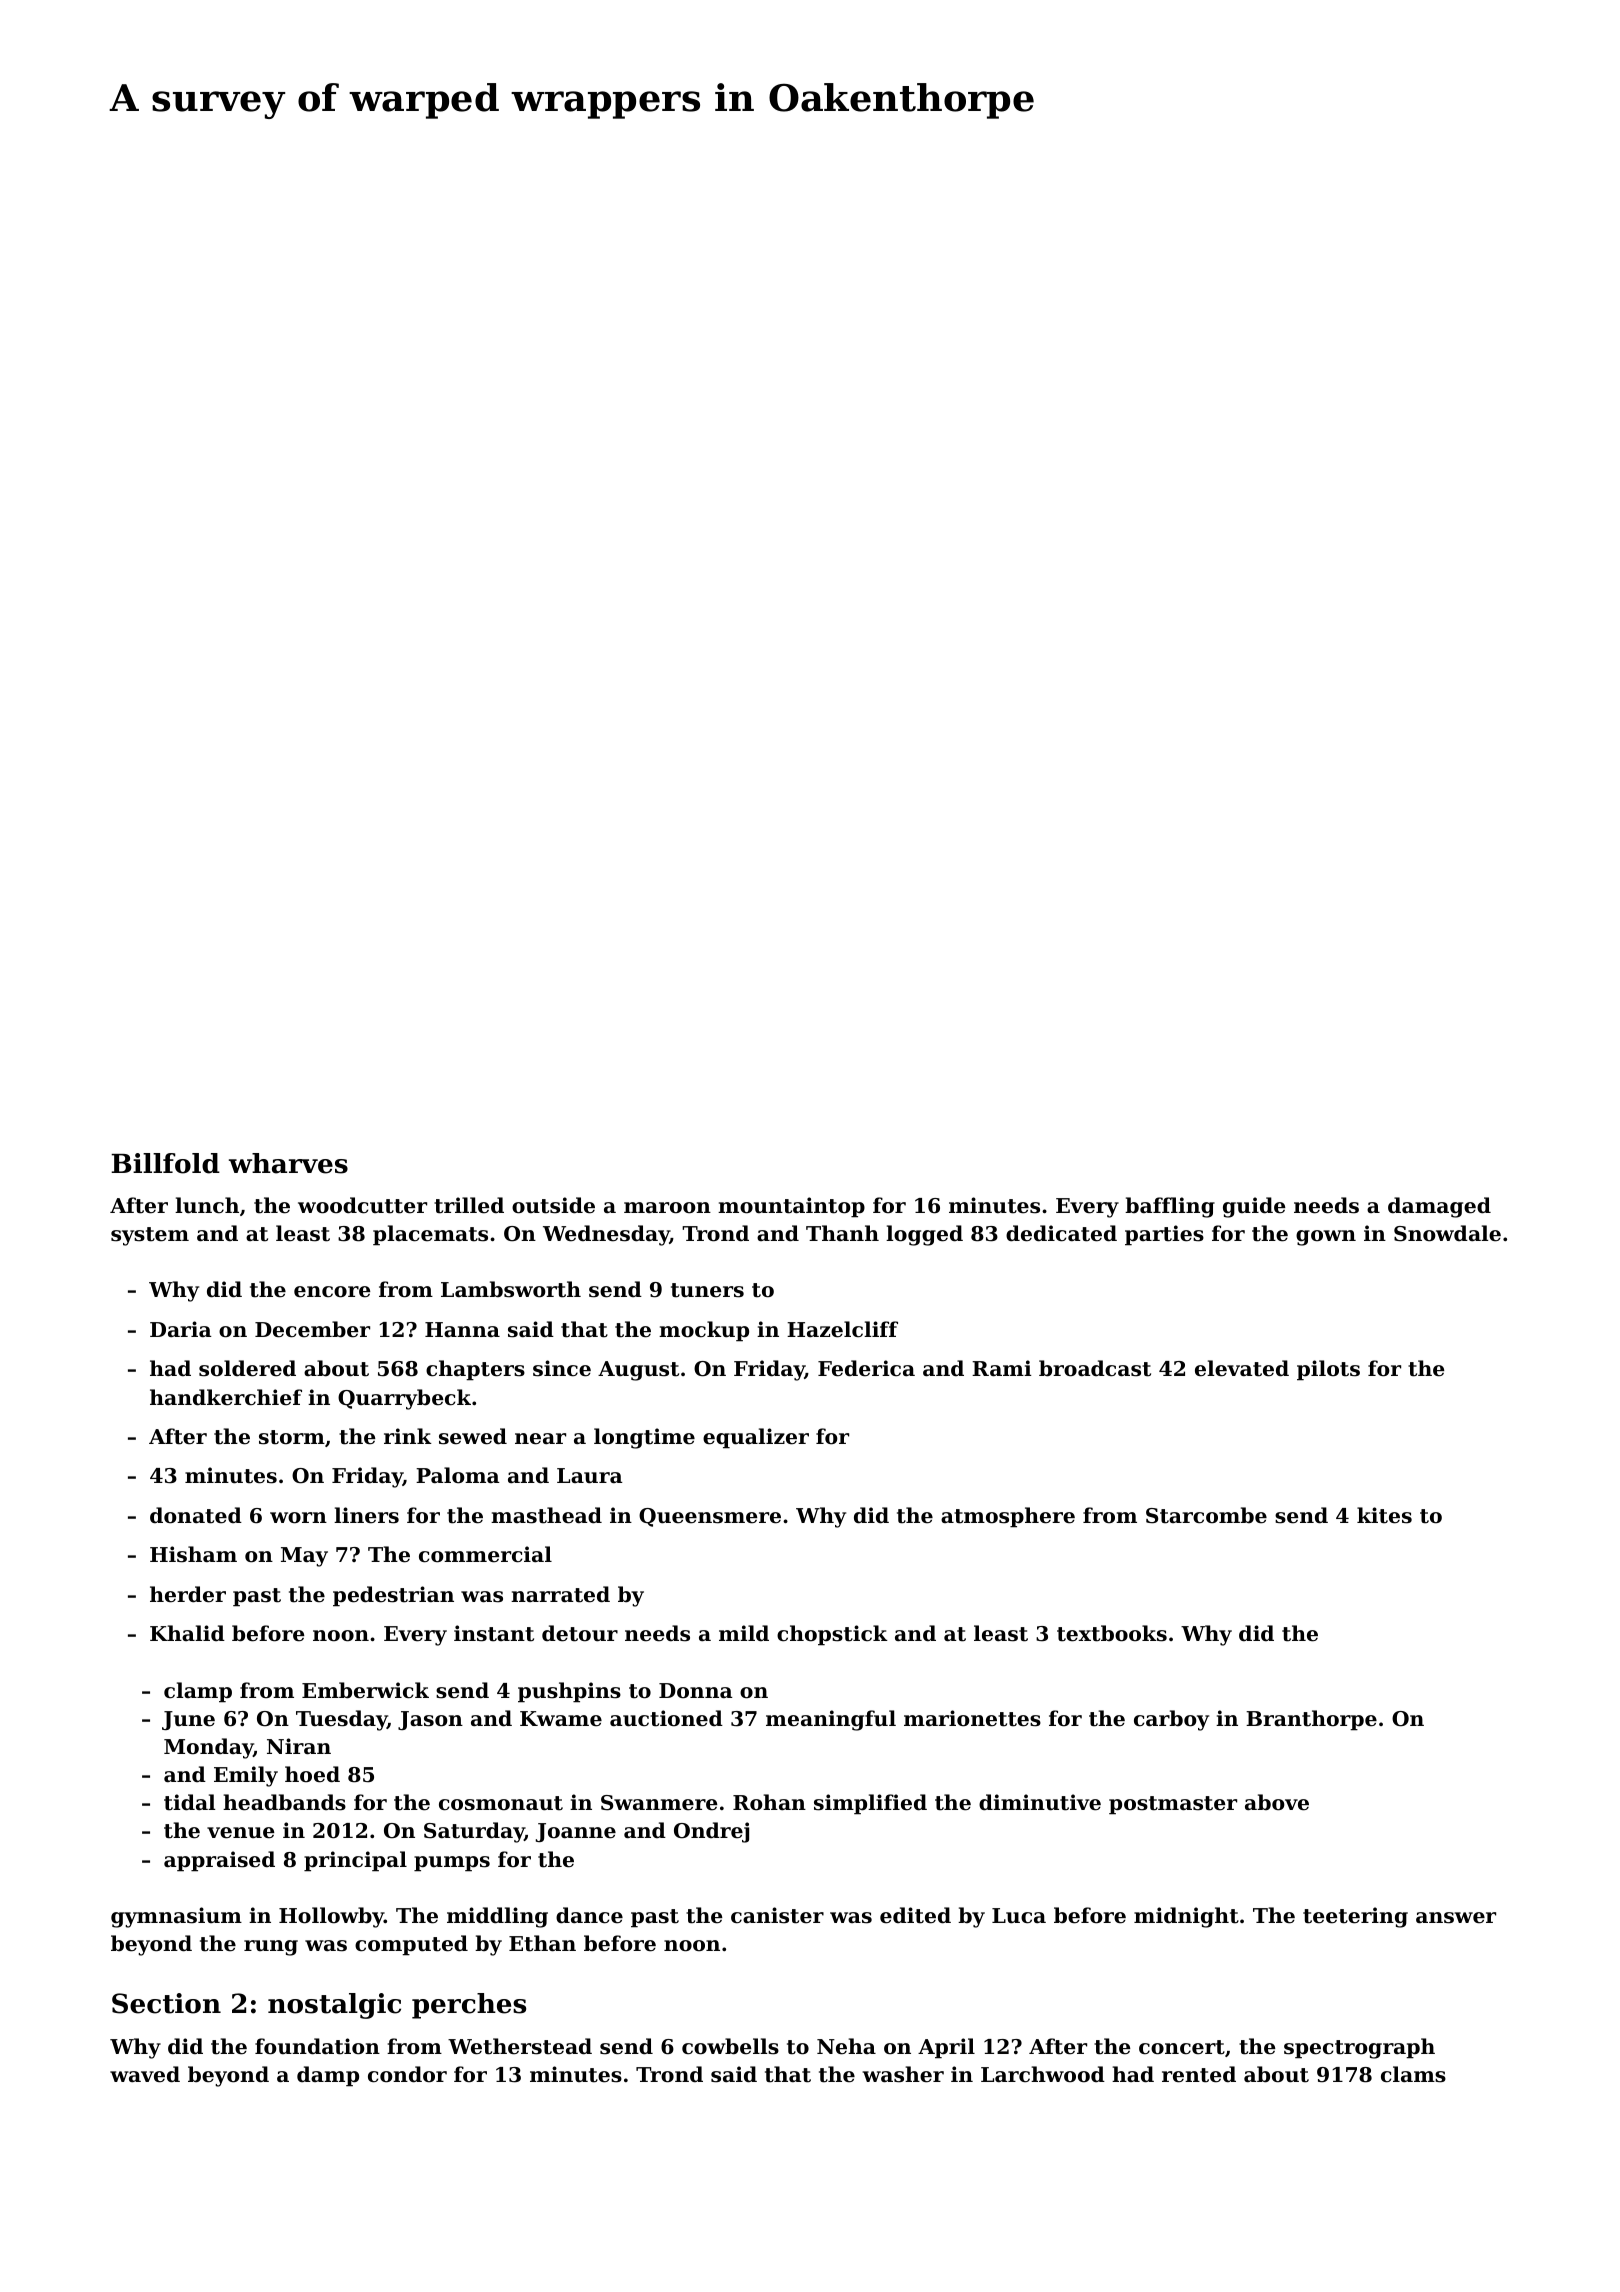 This screenshot has height=2292, width=1620. I want to click on system, so click(150, 1236).
